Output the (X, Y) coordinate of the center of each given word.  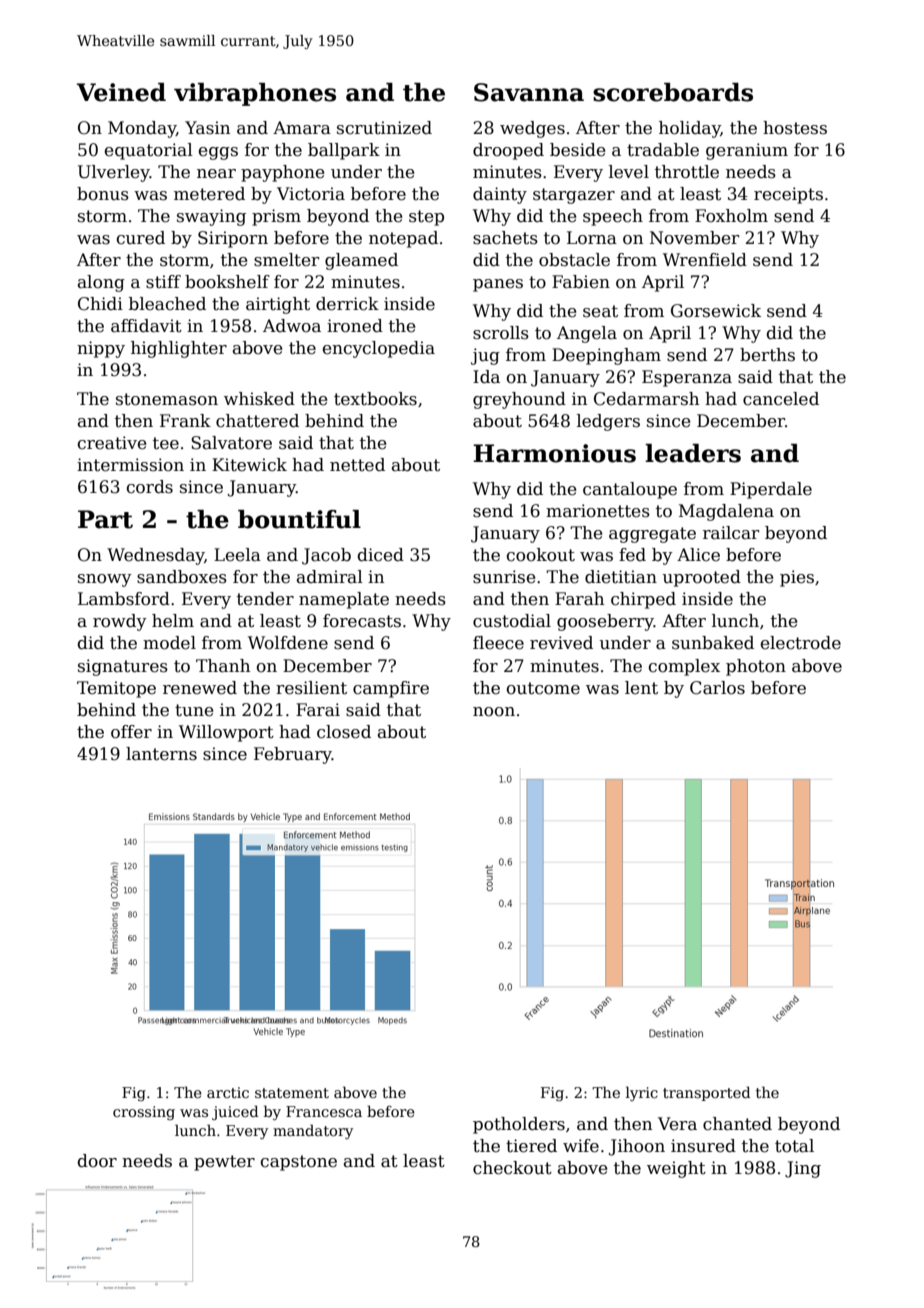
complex (684, 667)
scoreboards (673, 92)
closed (344, 732)
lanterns (161, 754)
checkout (512, 1168)
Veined (121, 92)
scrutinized (384, 128)
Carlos (717, 688)
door (97, 1161)
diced (381, 555)
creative (112, 443)
